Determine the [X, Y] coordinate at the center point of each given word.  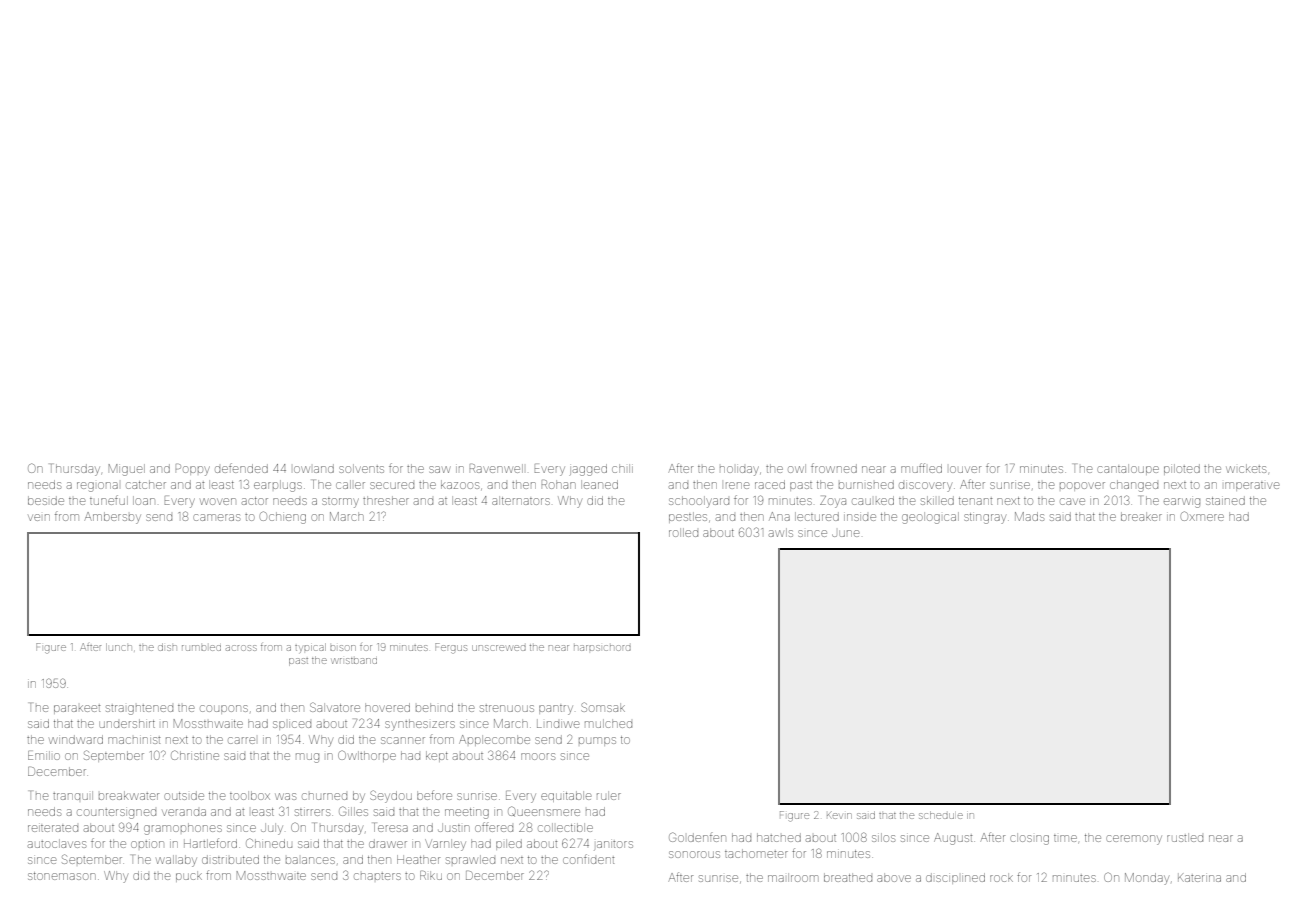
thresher [386, 500]
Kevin [839, 815]
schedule [941, 815]
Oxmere [1202, 516]
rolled [683, 532]
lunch [118, 647]
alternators [521, 501]
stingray [985, 518]
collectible [565, 827]
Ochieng [282, 517]
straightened [139, 710]
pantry [556, 710]
